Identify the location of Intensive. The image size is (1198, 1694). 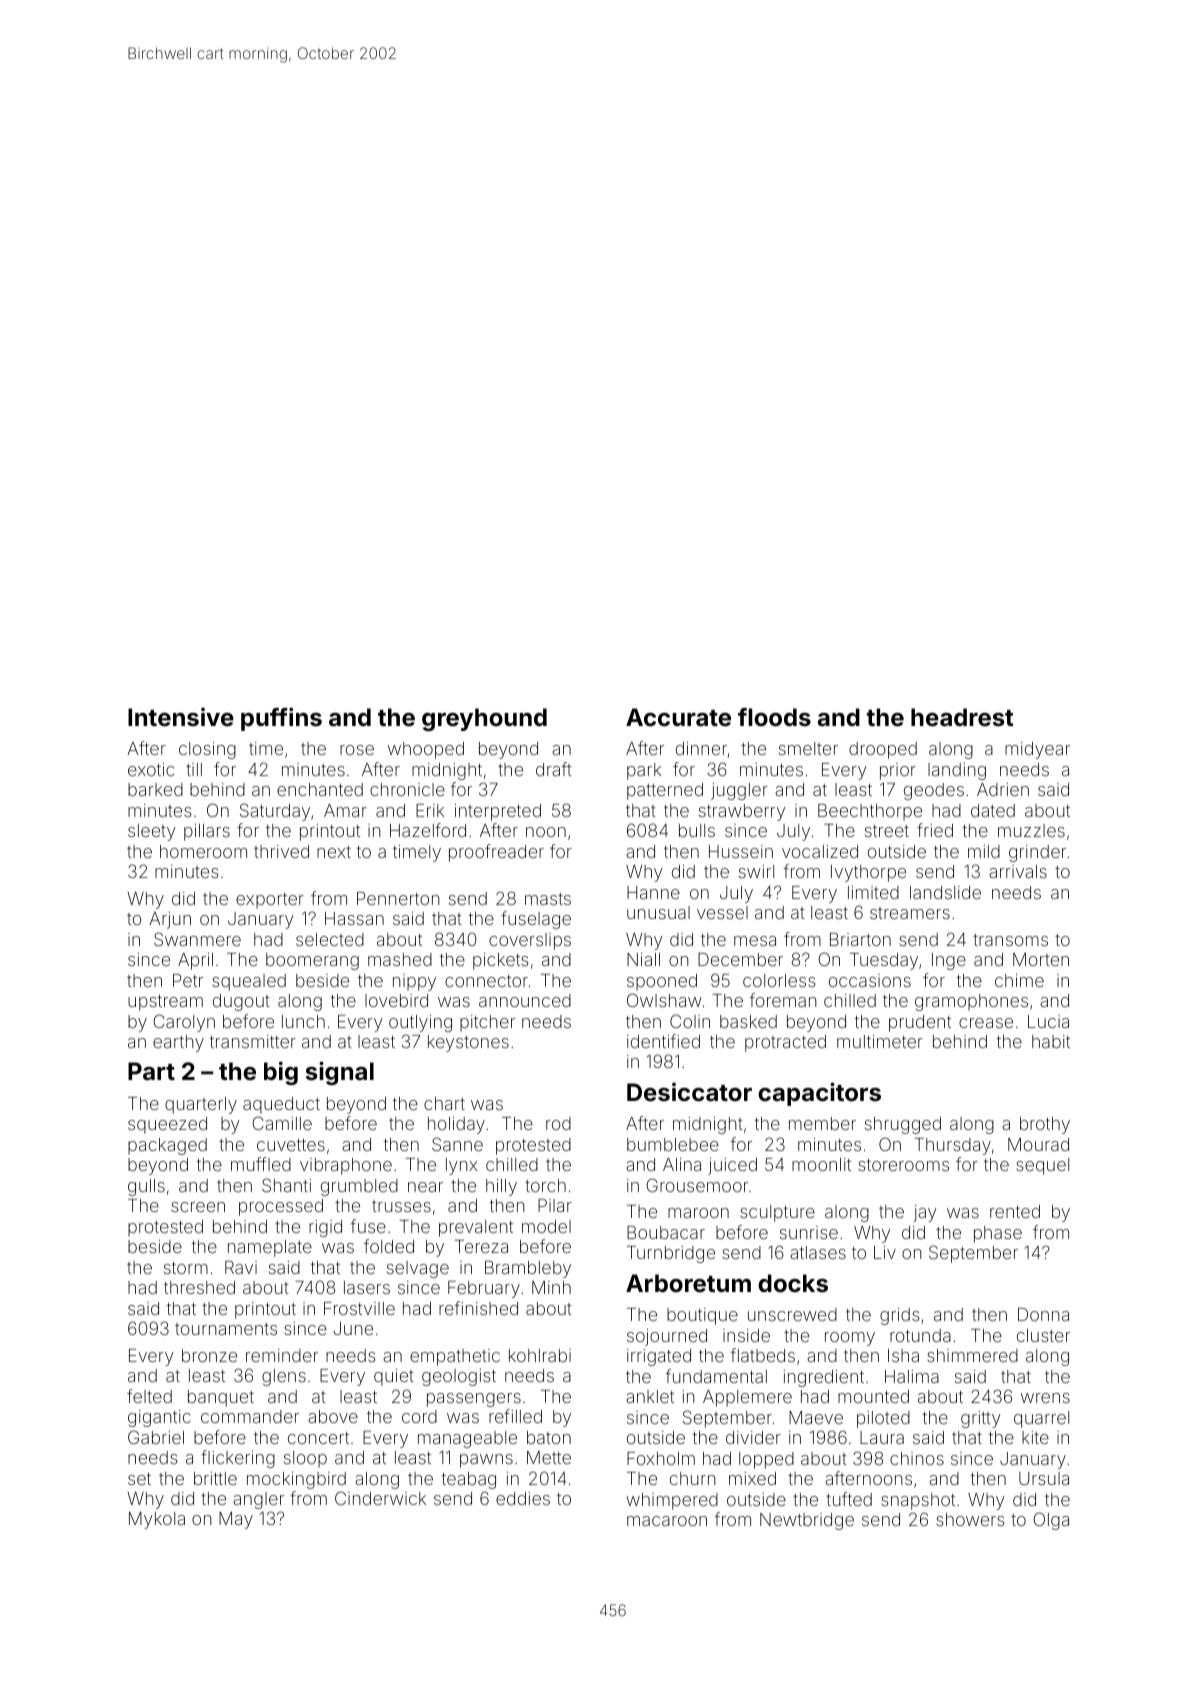
(181, 717).
